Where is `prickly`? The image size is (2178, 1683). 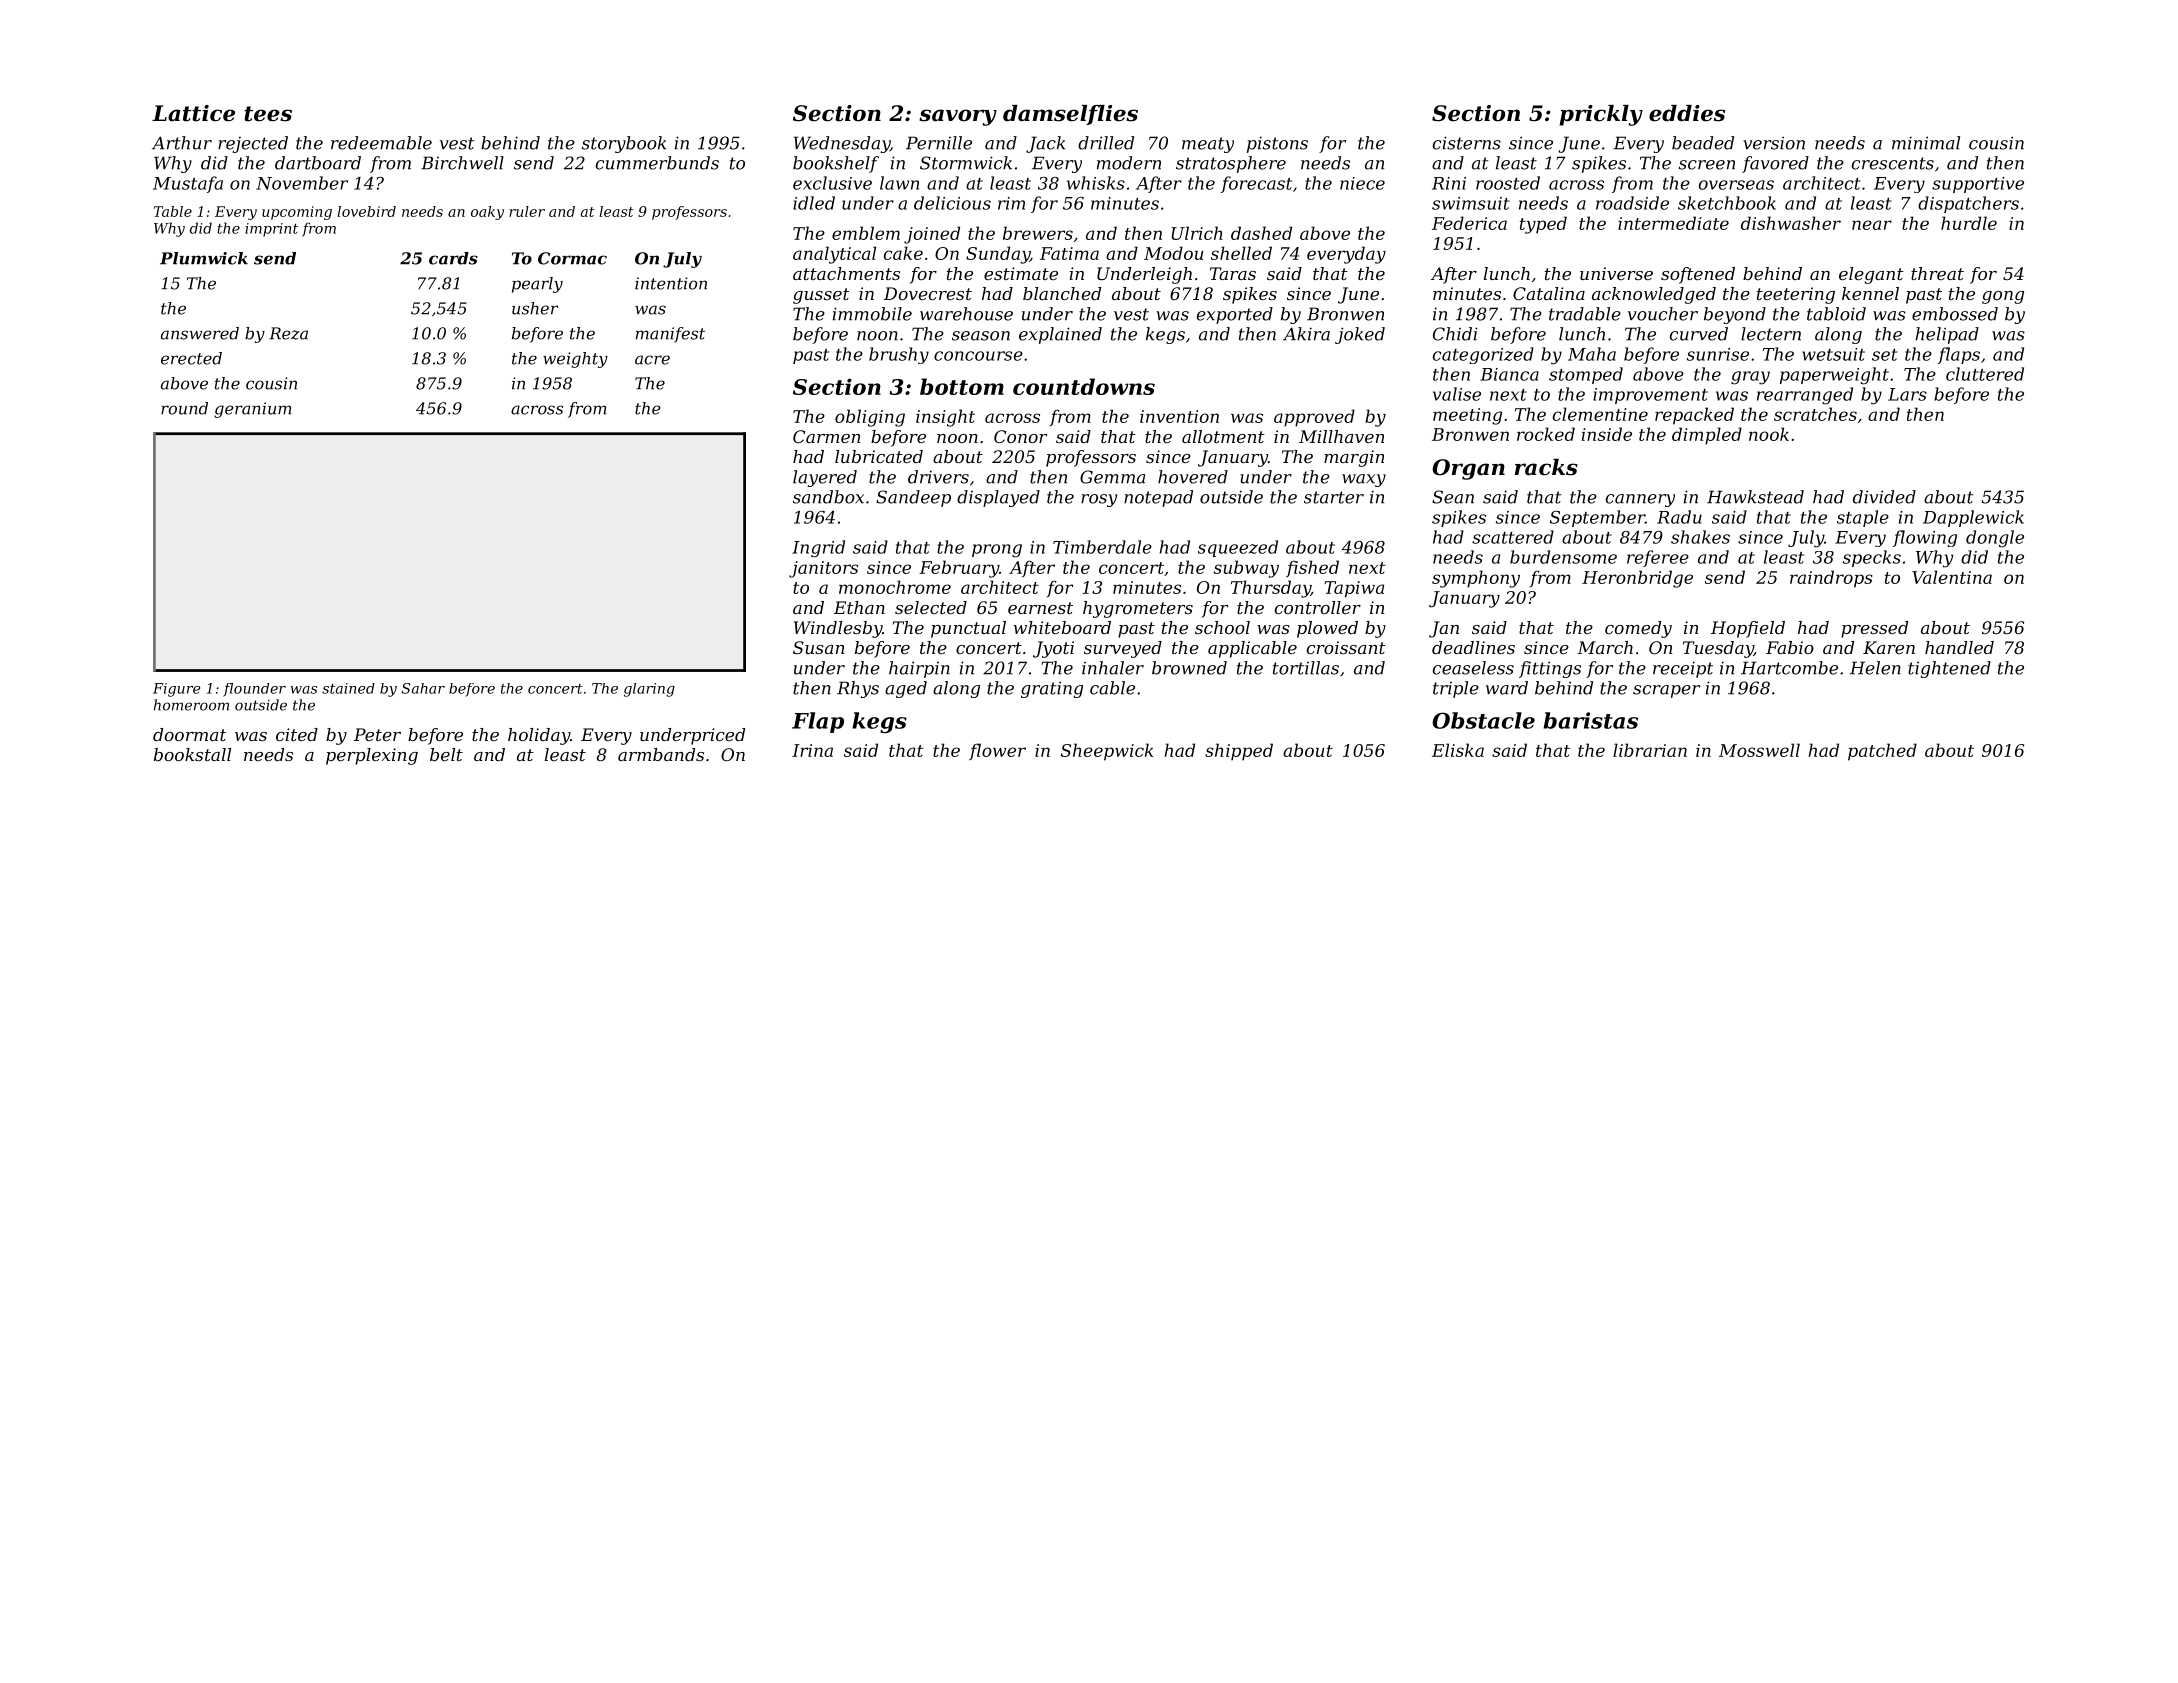
prickly is located at coordinates (1601, 115).
